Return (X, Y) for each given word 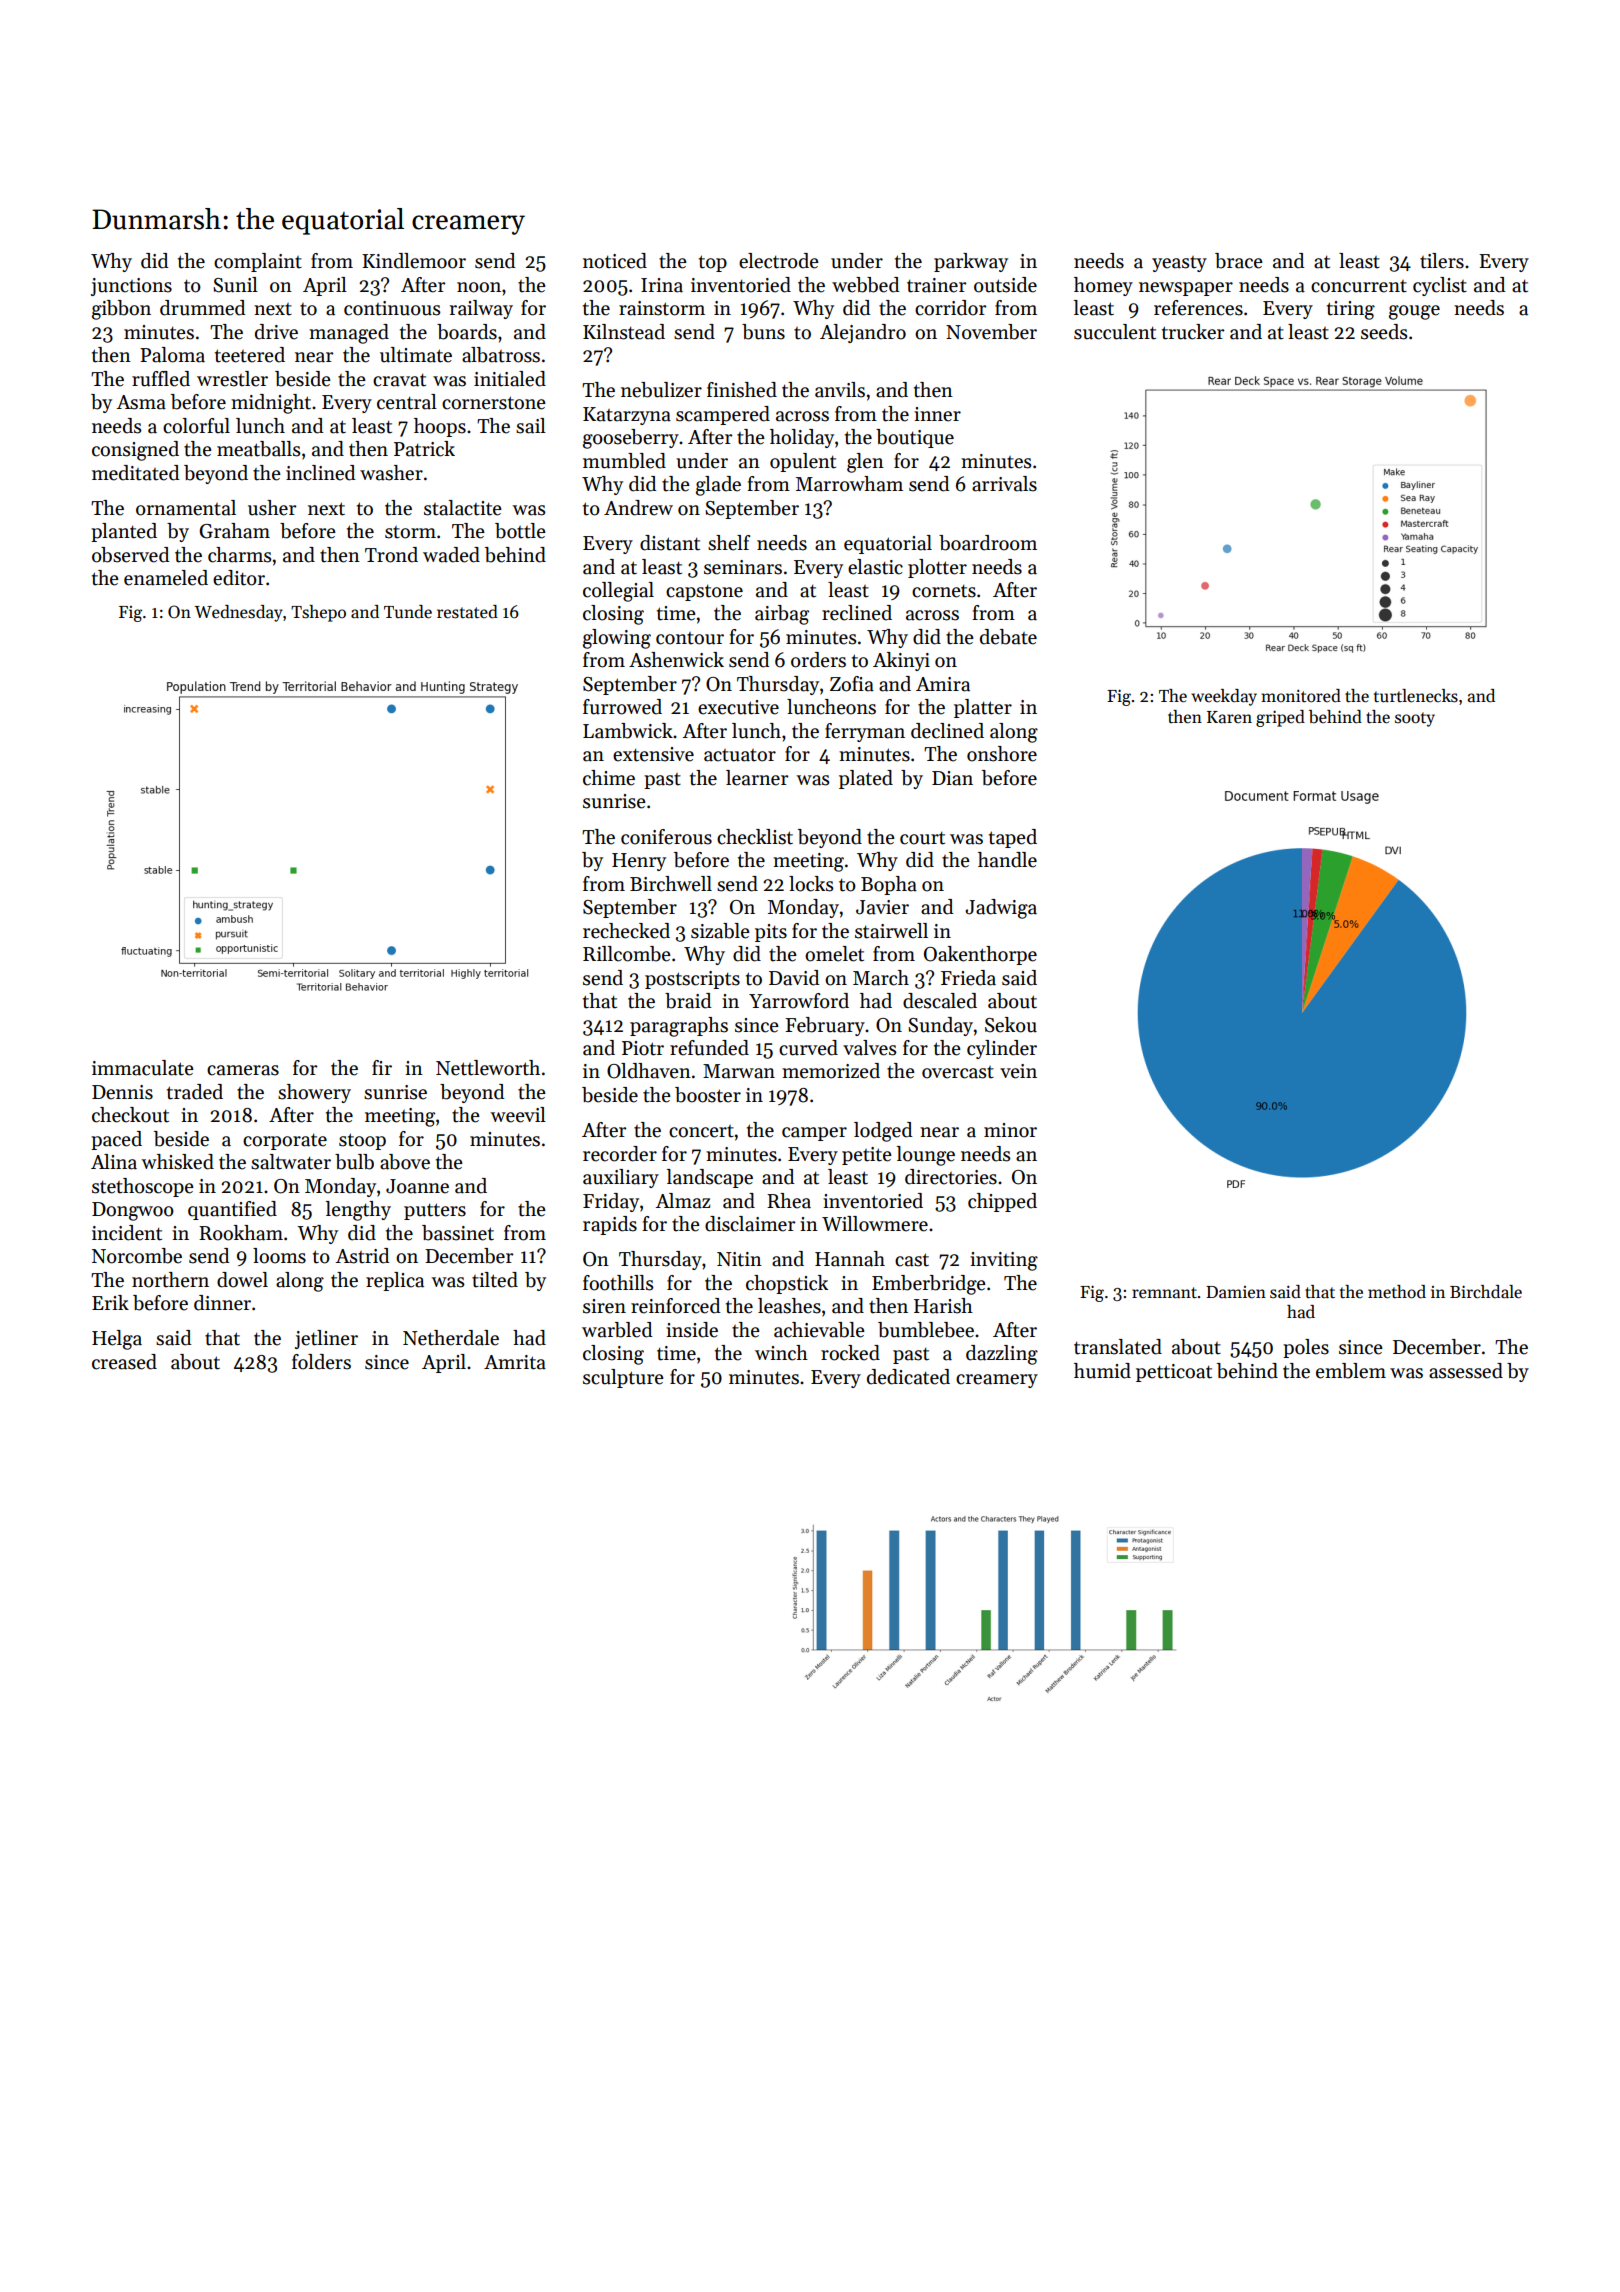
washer (391, 473)
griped (1280, 718)
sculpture (623, 1378)
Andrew (638, 508)
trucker (1193, 332)
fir (382, 1067)
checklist (755, 837)
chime (609, 778)
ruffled (161, 379)
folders (321, 1362)
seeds (1384, 332)
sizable (720, 931)
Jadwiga (1001, 909)
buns (763, 332)
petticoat (1174, 1373)
